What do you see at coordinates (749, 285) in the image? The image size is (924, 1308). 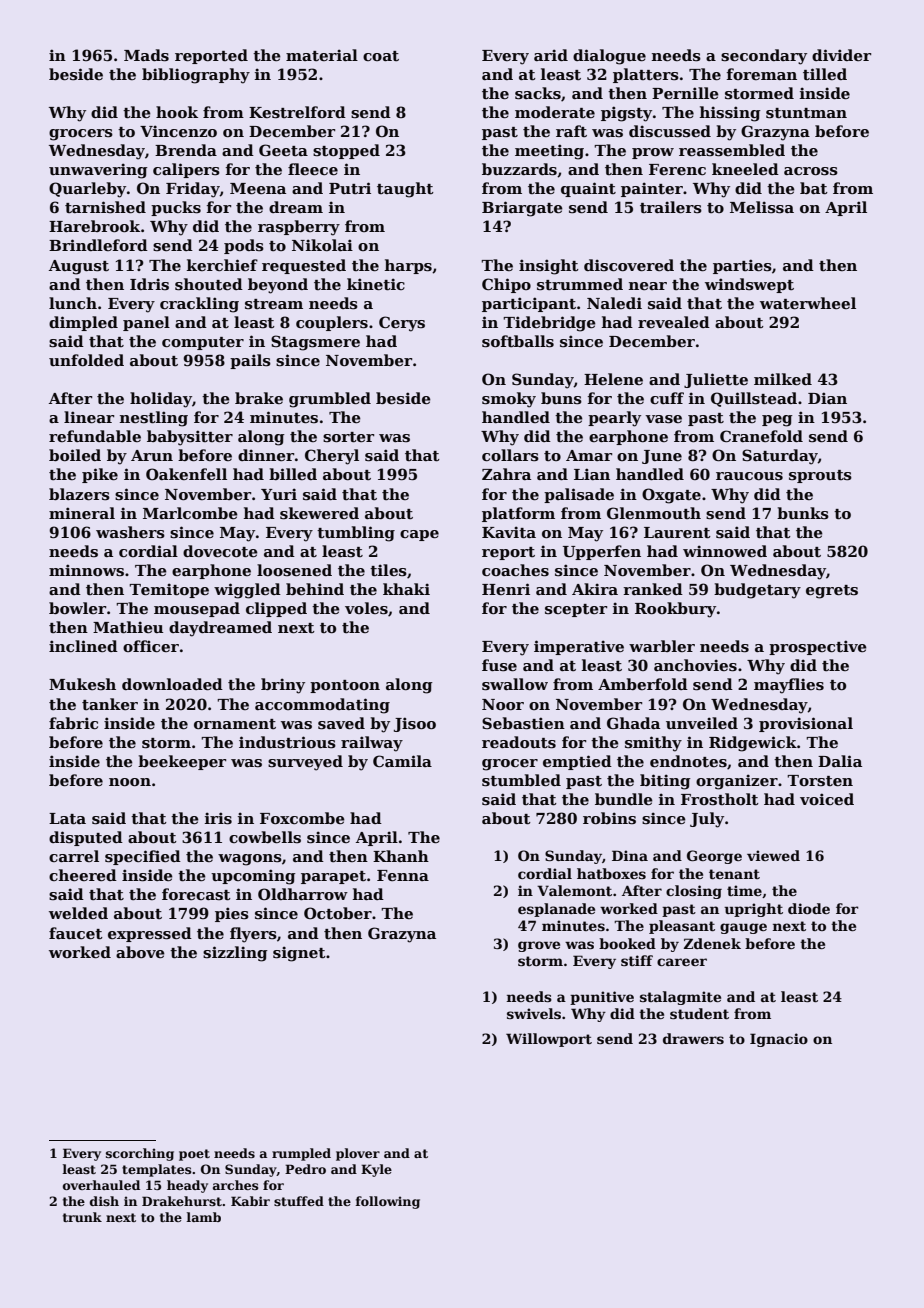 I see `windswept` at bounding box center [749, 285].
